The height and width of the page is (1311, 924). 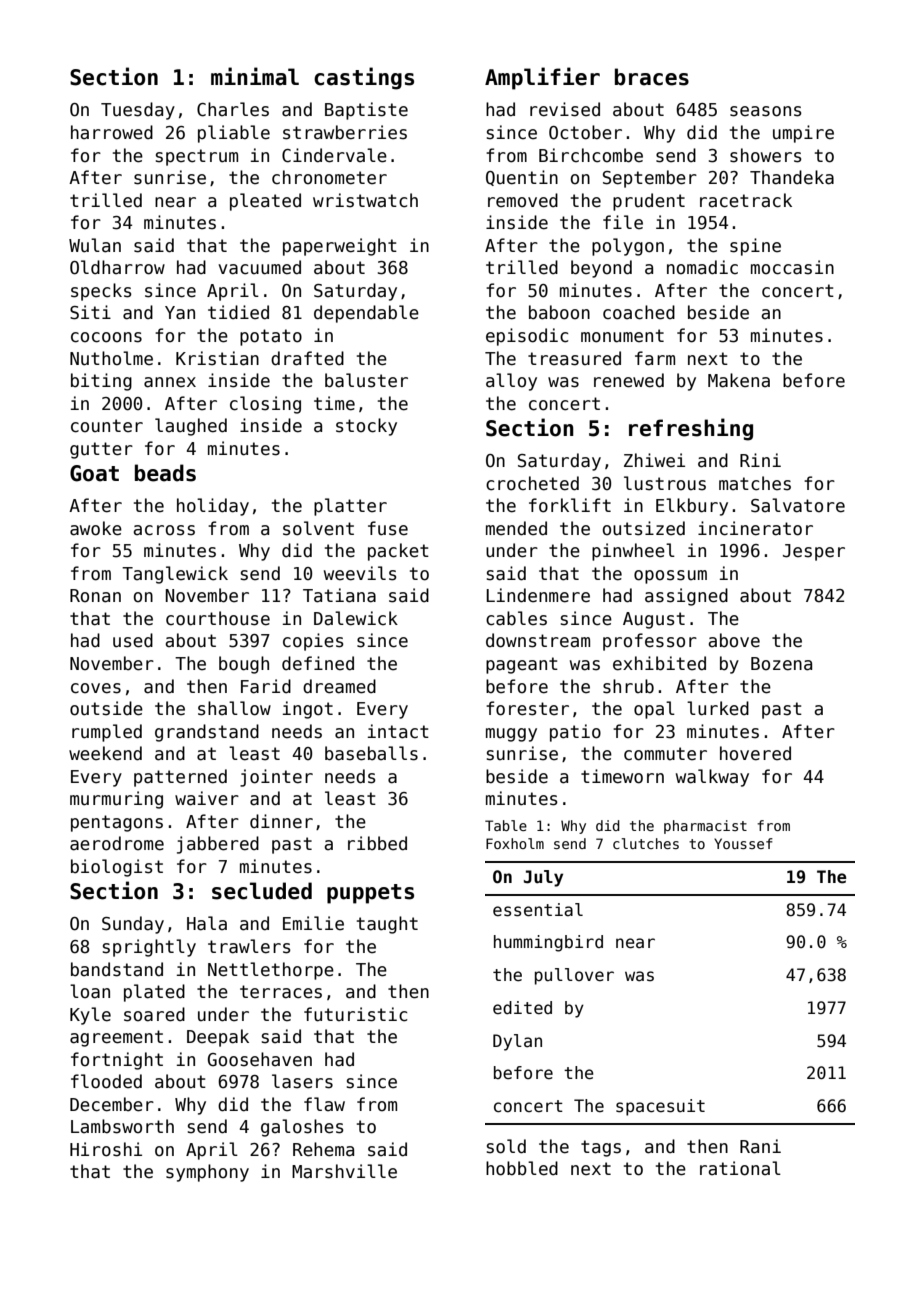 I want to click on rational, so click(x=740, y=1168).
